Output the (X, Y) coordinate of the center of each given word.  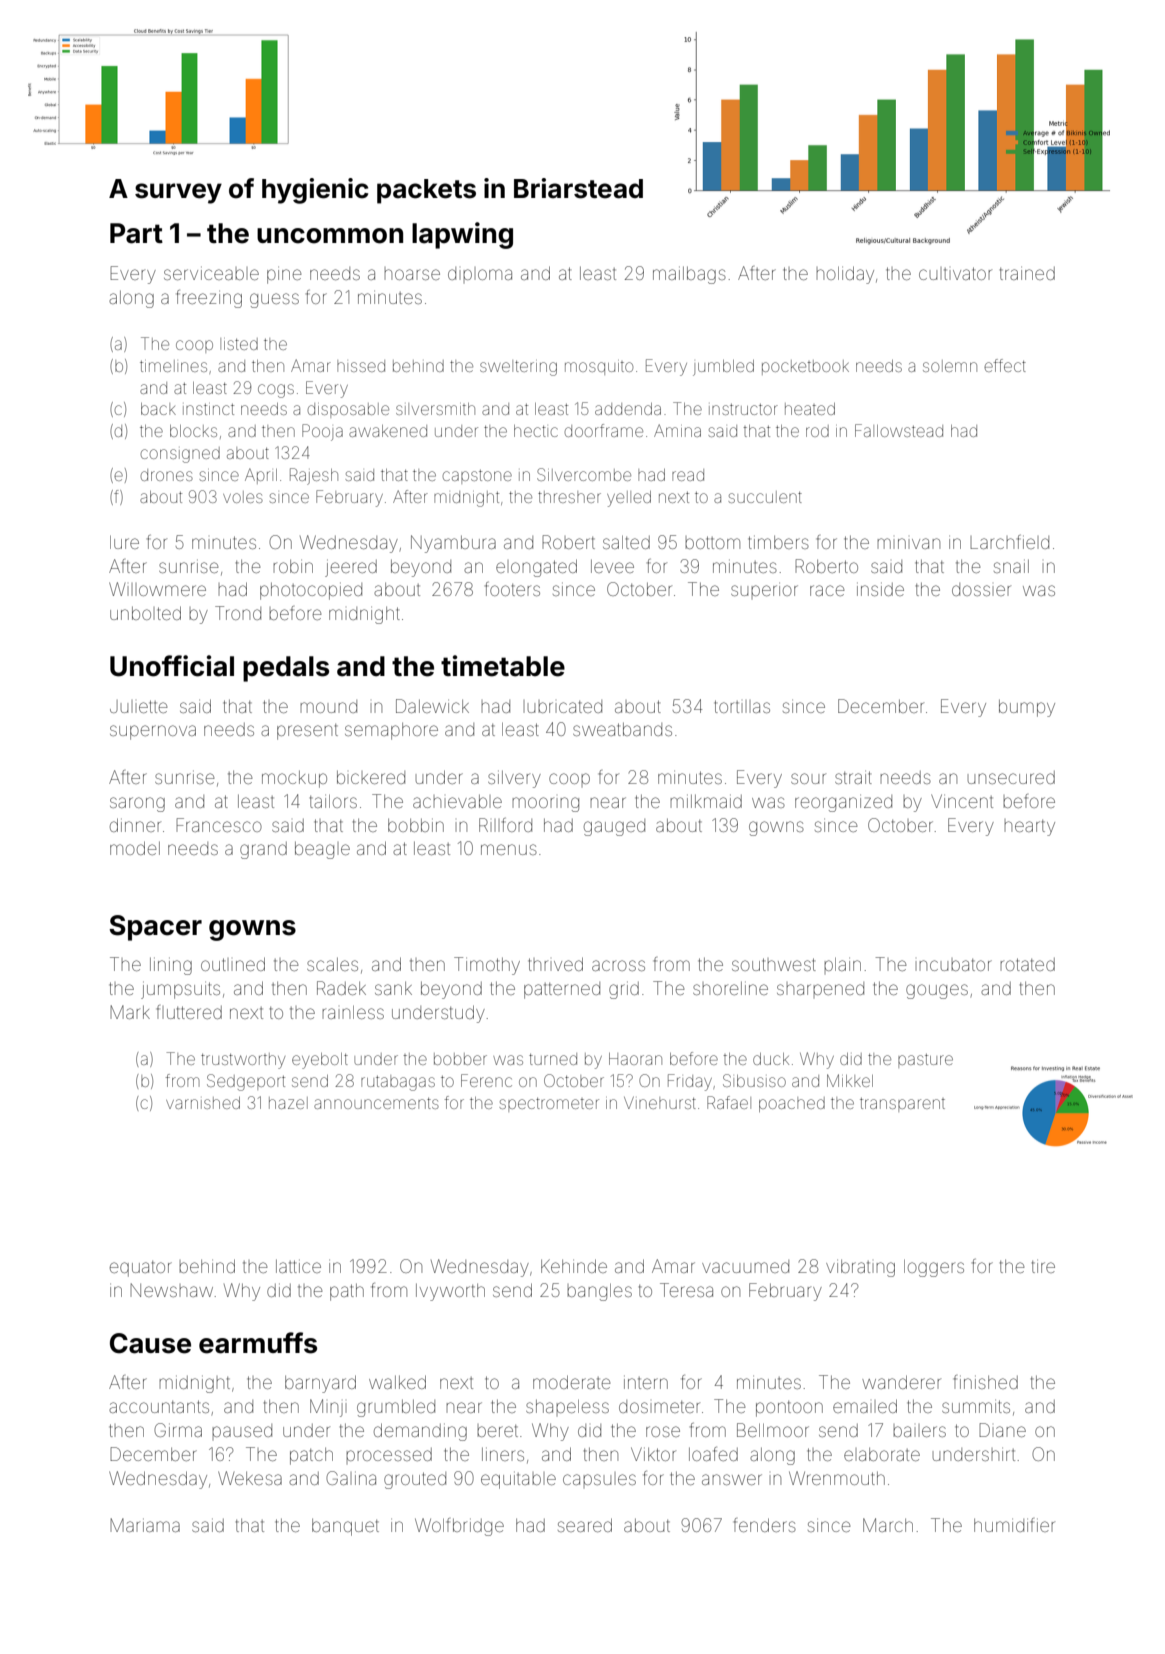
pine (284, 276)
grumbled (396, 1408)
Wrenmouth (837, 1478)
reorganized (843, 803)
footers (512, 589)
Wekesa (250, 1478)
